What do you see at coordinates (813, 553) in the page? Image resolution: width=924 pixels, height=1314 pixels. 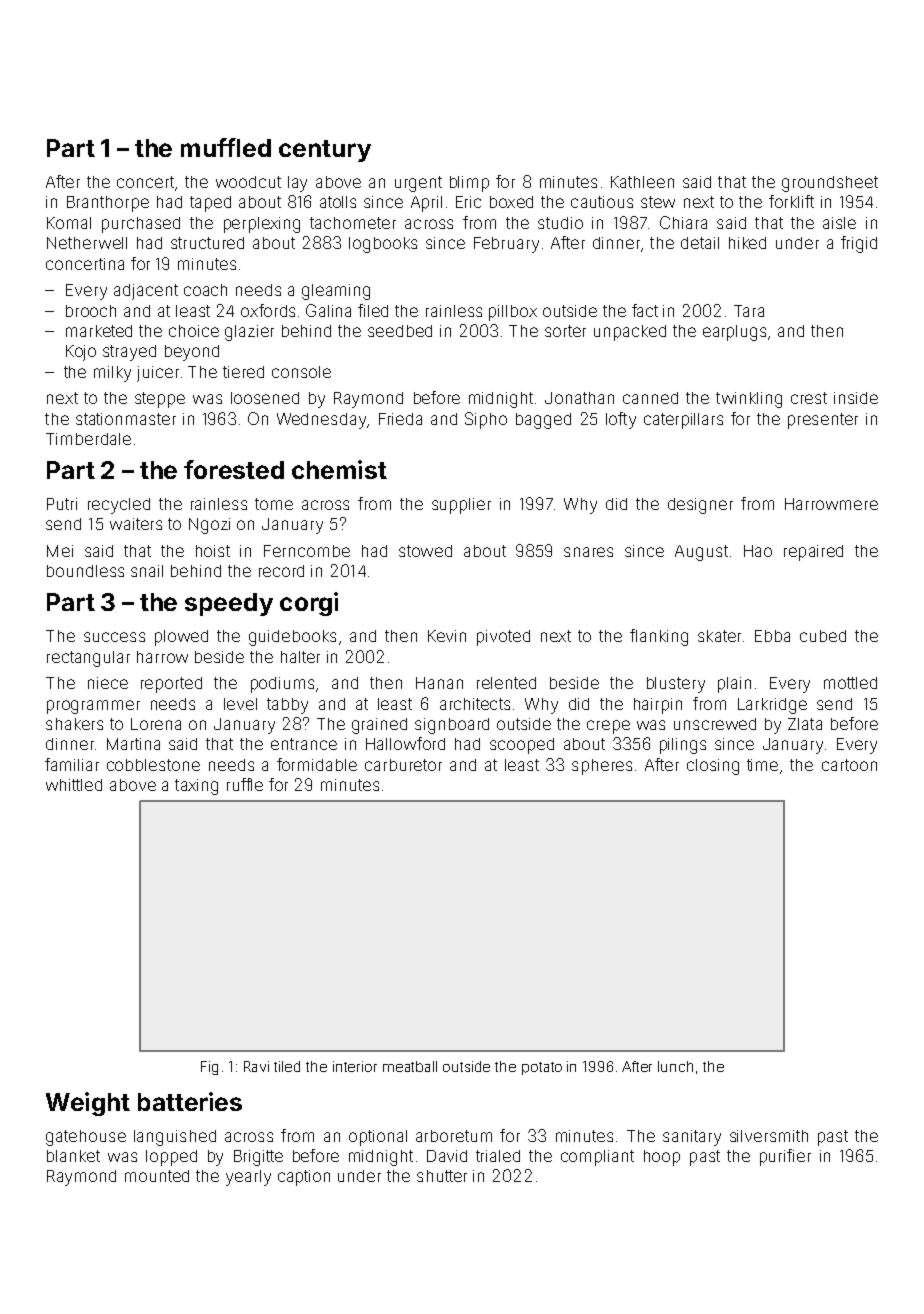 I see `repaired` at bounding box center [813, 553].
